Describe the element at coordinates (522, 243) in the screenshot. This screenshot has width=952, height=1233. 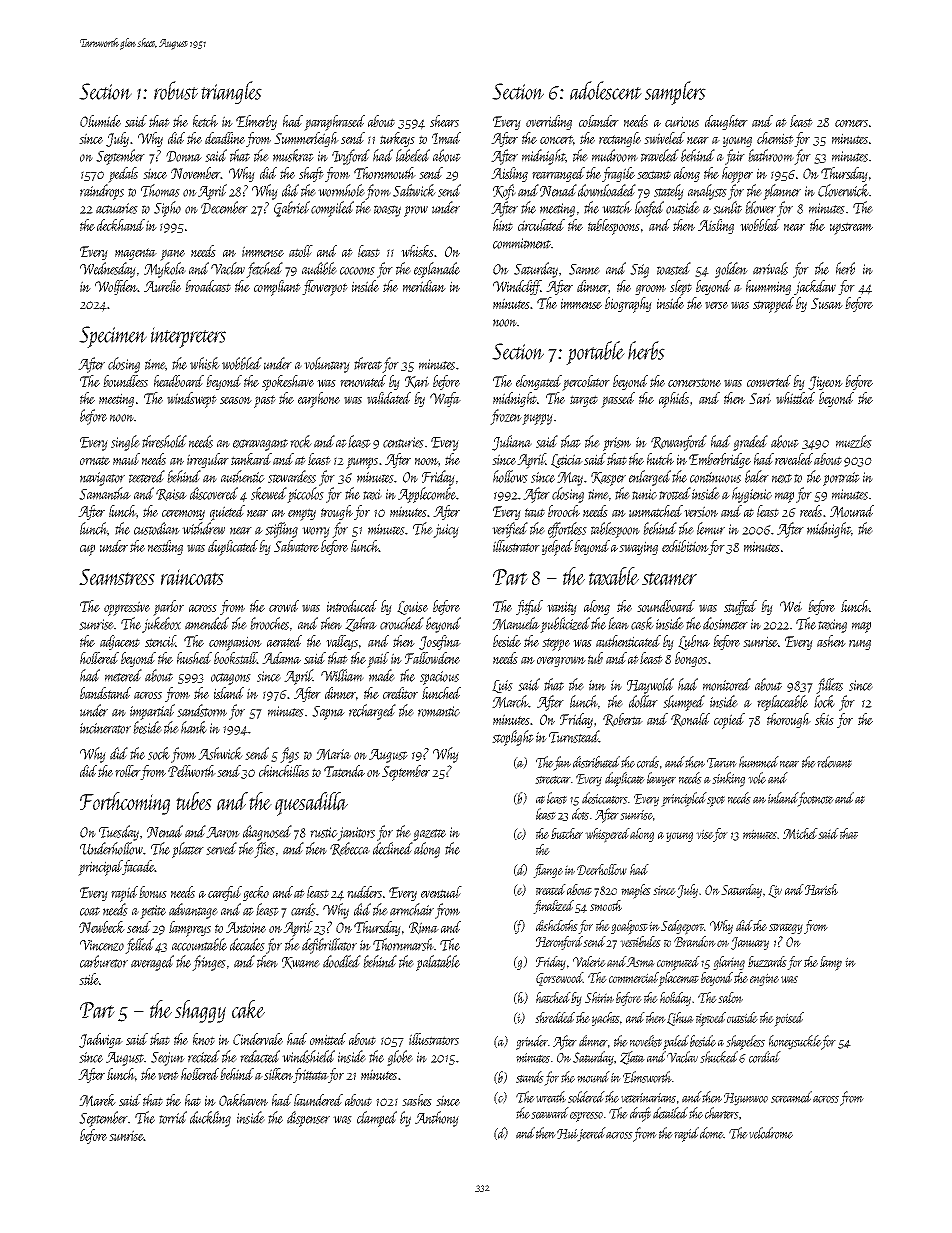
I see `commitment` at that location.
